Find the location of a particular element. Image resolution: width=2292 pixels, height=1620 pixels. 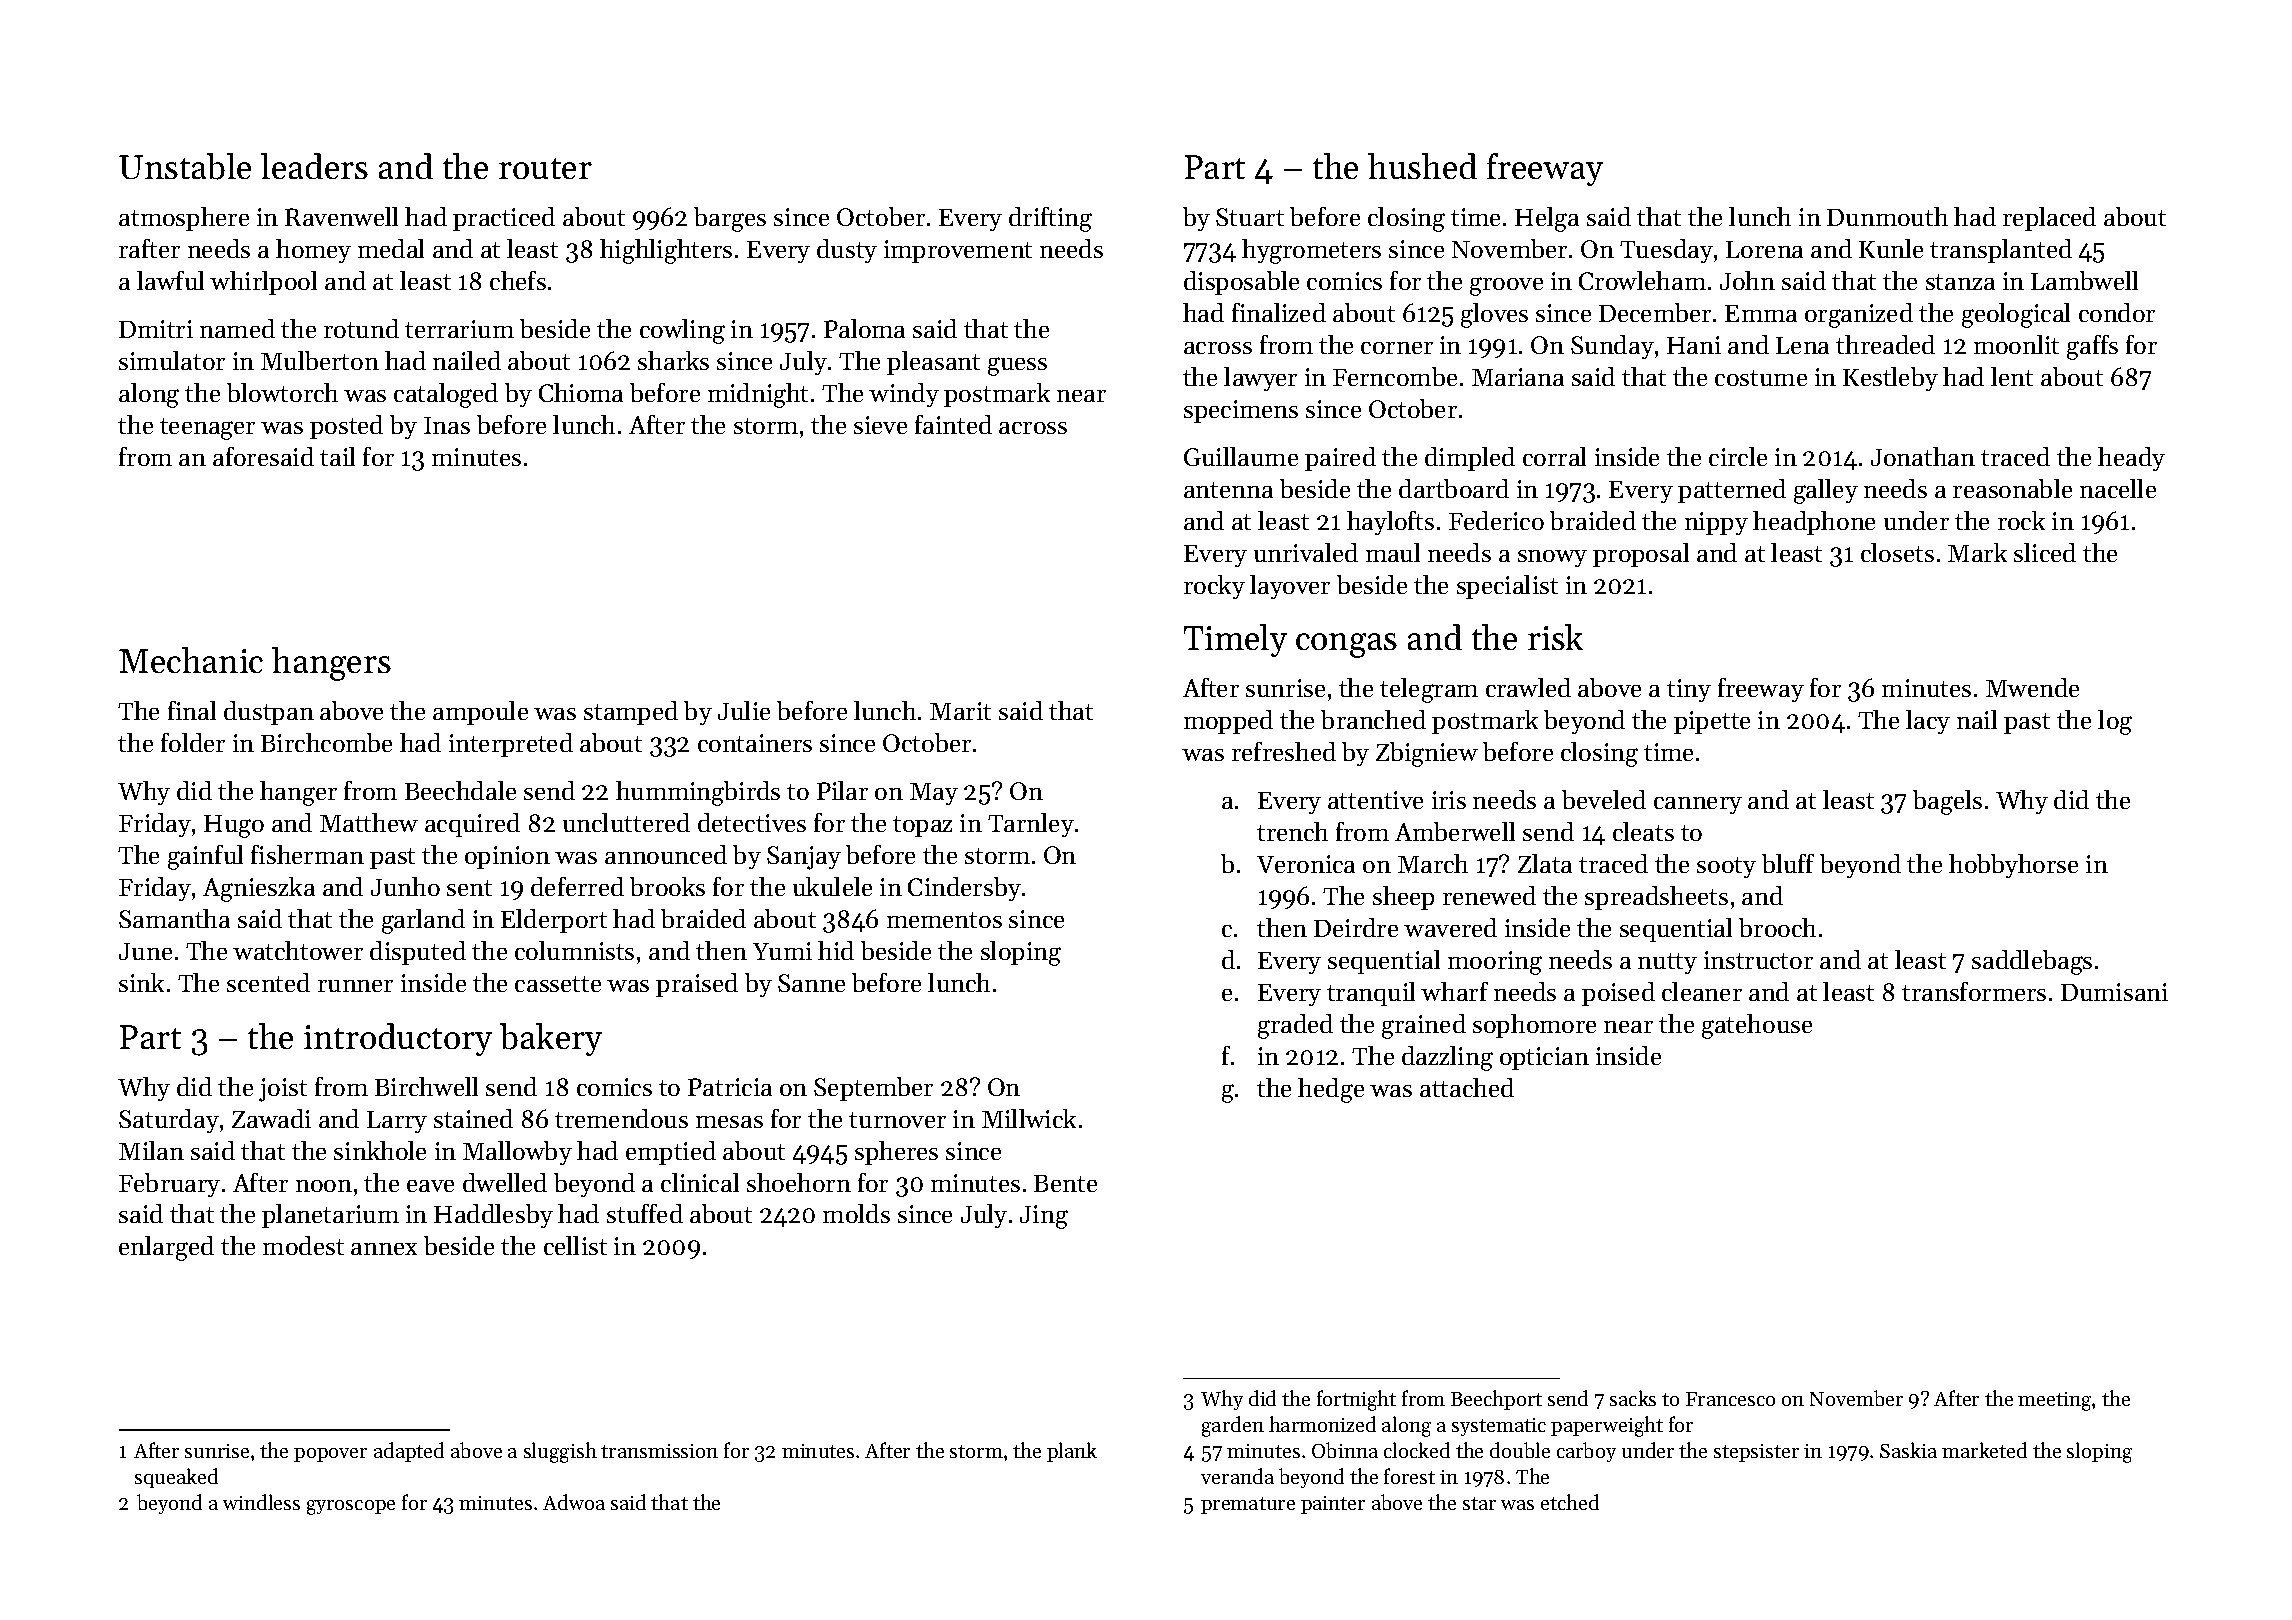

Chioma is located at coordinates (581, 392).
